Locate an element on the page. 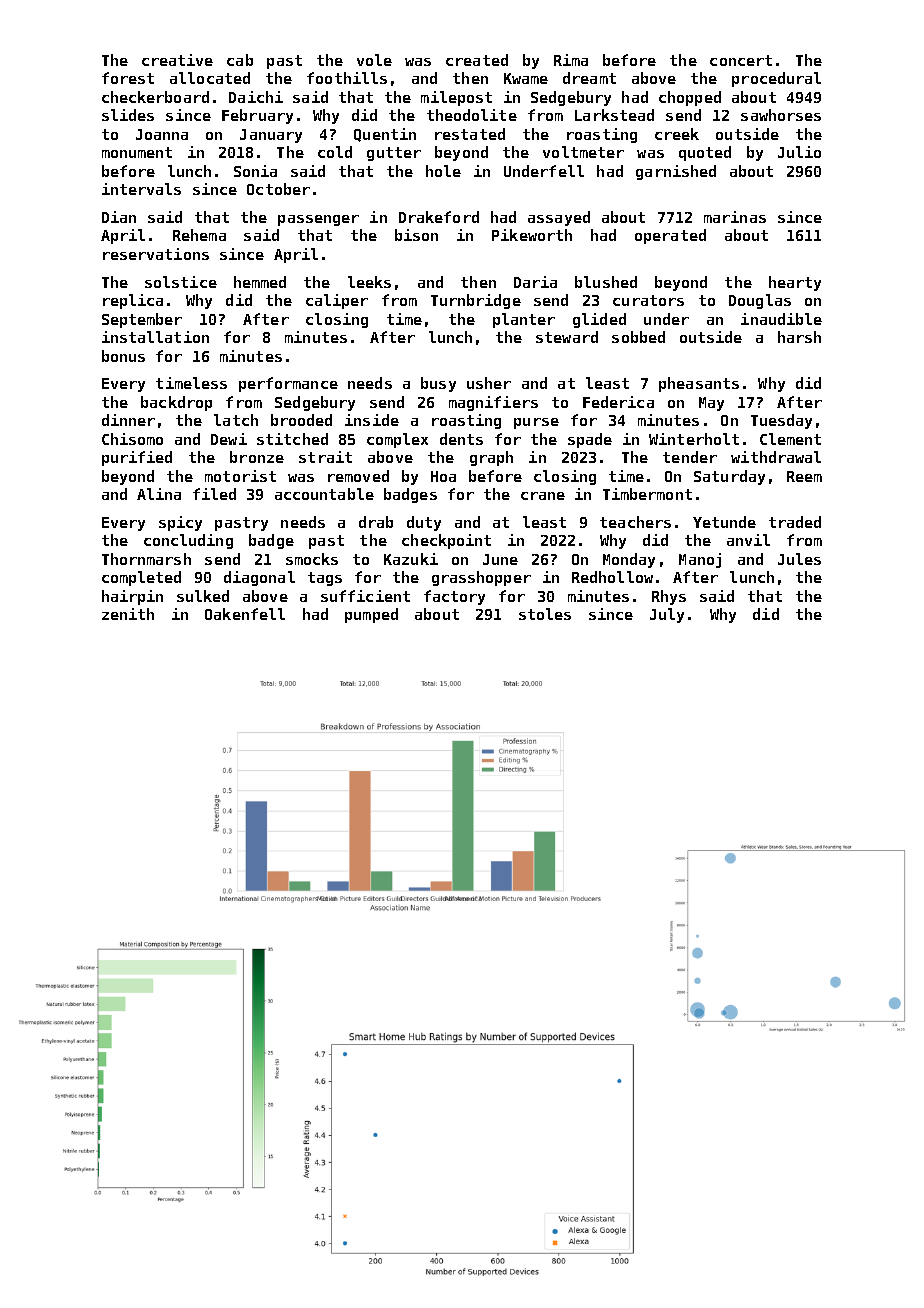 Image resolution: width=924 pixels, height=1308 pixels. latch is located at coordinates (236, 420).
